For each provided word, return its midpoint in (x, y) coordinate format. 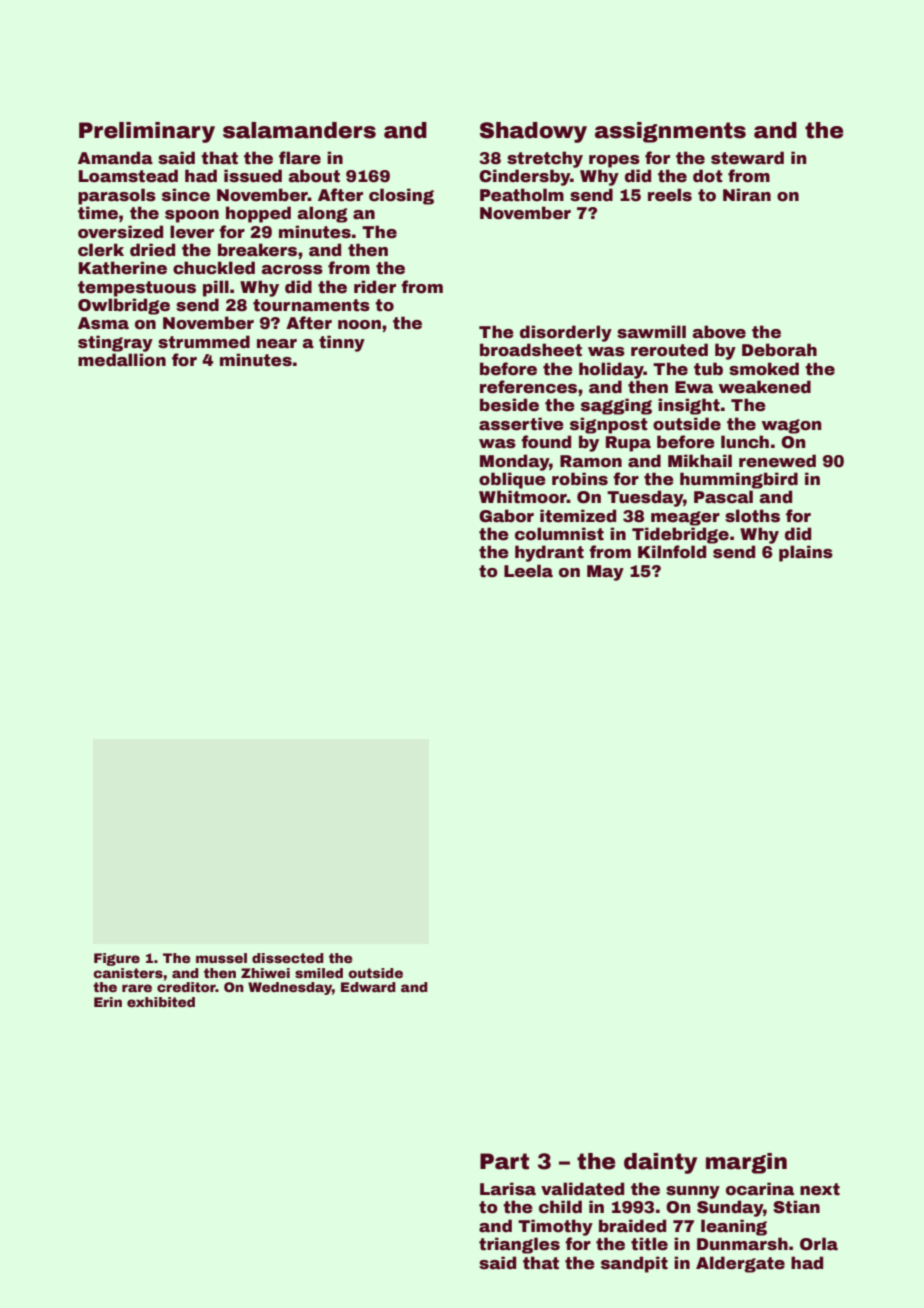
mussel (221, 958)
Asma (103, 323)
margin (746, 1163)
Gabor (506, 516)
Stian (796, 1207)
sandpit (634, 1264)
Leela (528, 571)
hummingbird (739, 480)
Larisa (508, 1189)
